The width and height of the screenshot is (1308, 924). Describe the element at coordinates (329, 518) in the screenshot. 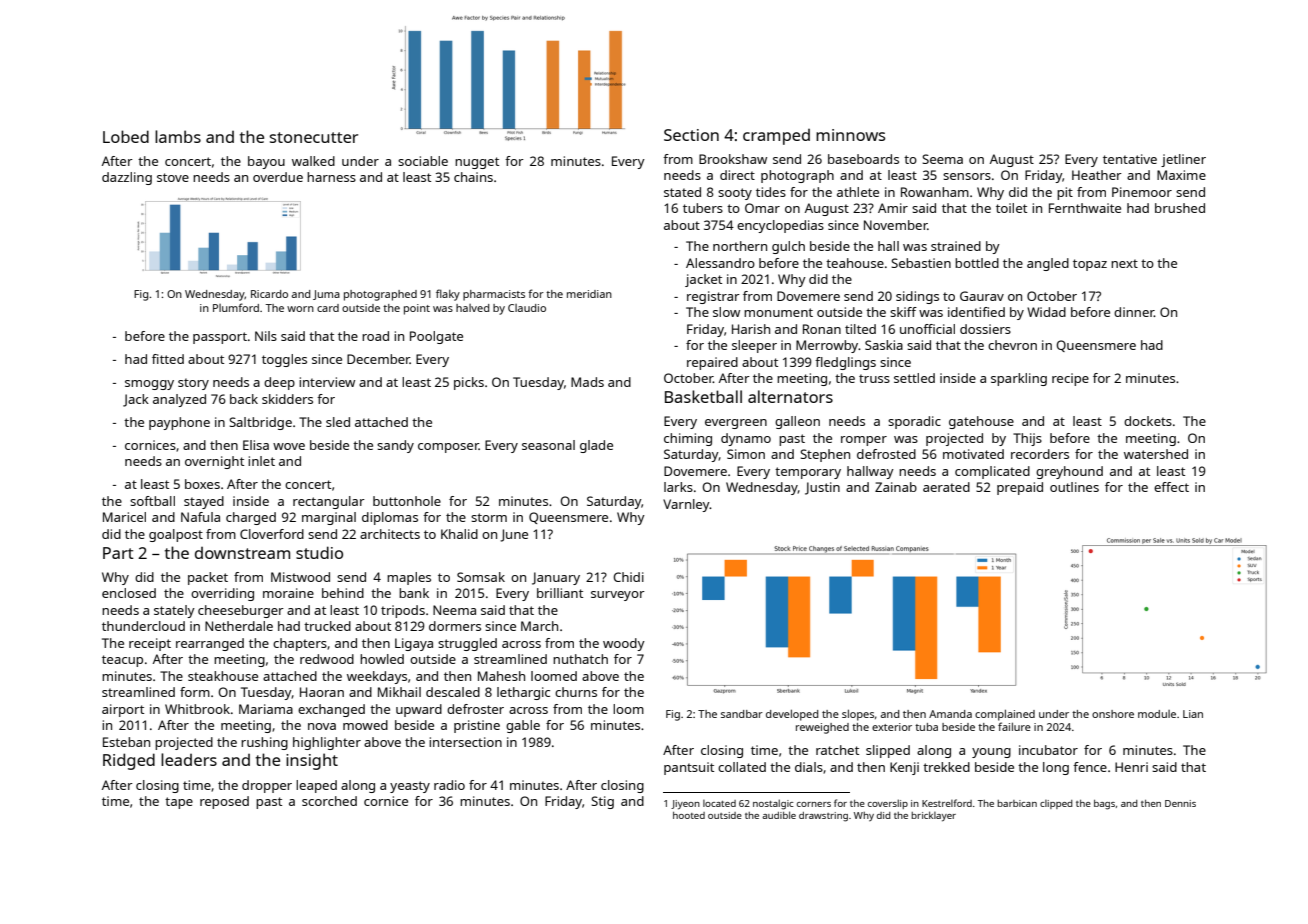

I see `marginal` at that location.
